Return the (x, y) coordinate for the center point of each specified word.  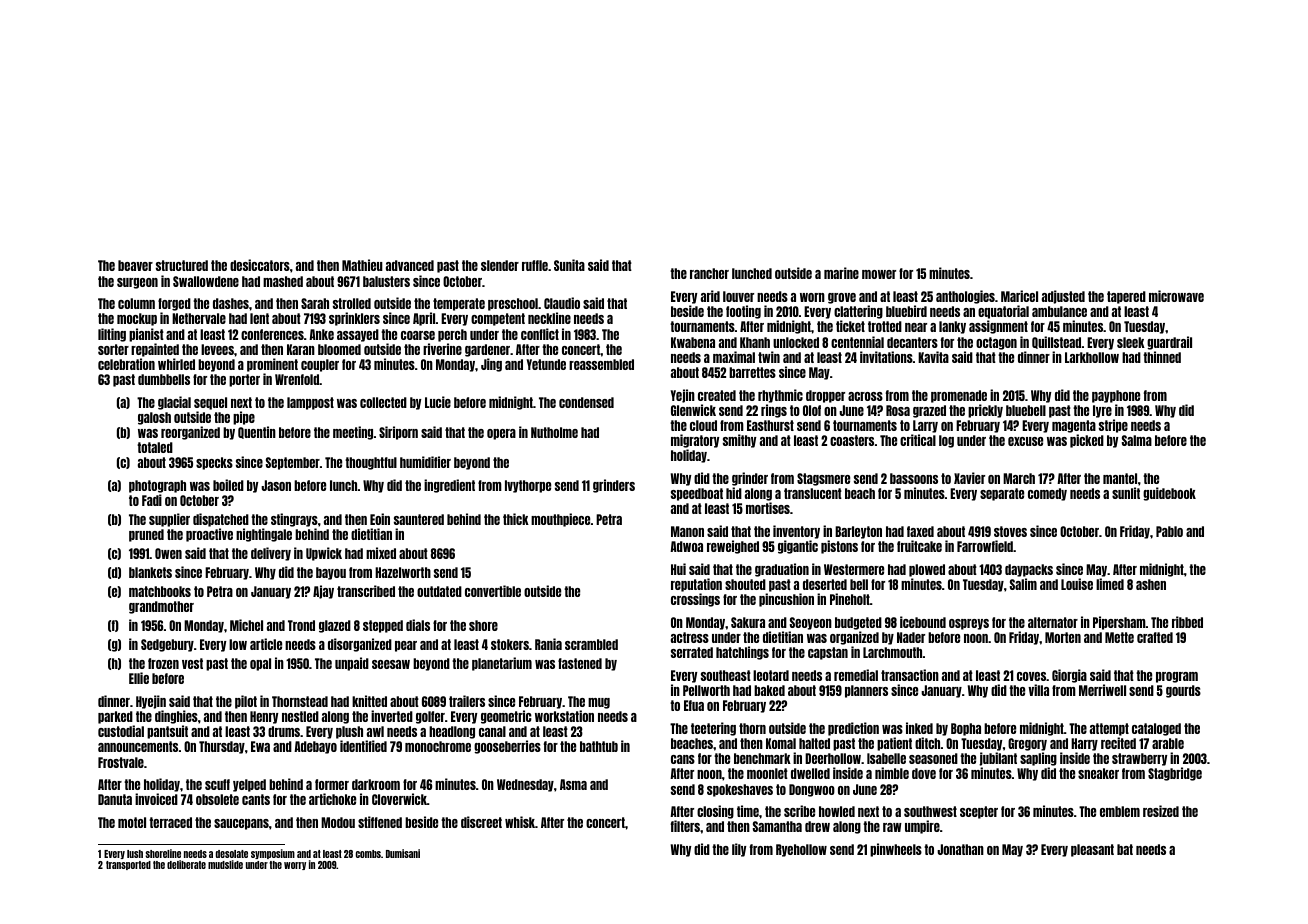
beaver (135, 265)
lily (739, 850)
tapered (1126, 297)
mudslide (225, 864)
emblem (1120, 811)
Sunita (569, 265)
